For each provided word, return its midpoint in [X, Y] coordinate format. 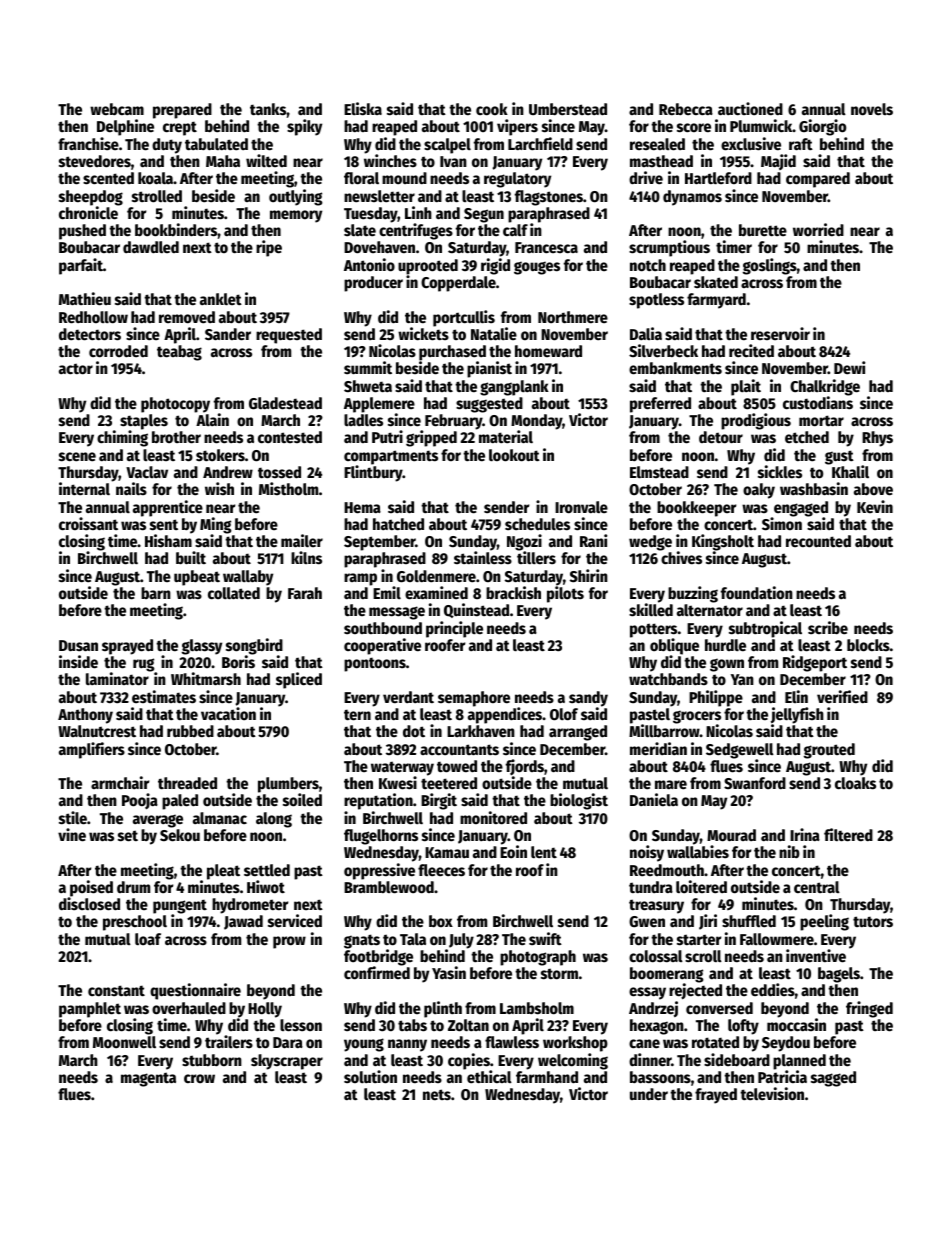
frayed [716, 1096]
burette [763, 230]
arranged [578, 733]
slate [360, 230]
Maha [223, 161]
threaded [187, 783]
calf [515, 230]
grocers [697, 717]
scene [77, 457]
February [453, 422]
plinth [443, 1009]
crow [199, 1079]
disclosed [89, 904]
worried [818, 230]
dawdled [151, 247]
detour [721, 437]
